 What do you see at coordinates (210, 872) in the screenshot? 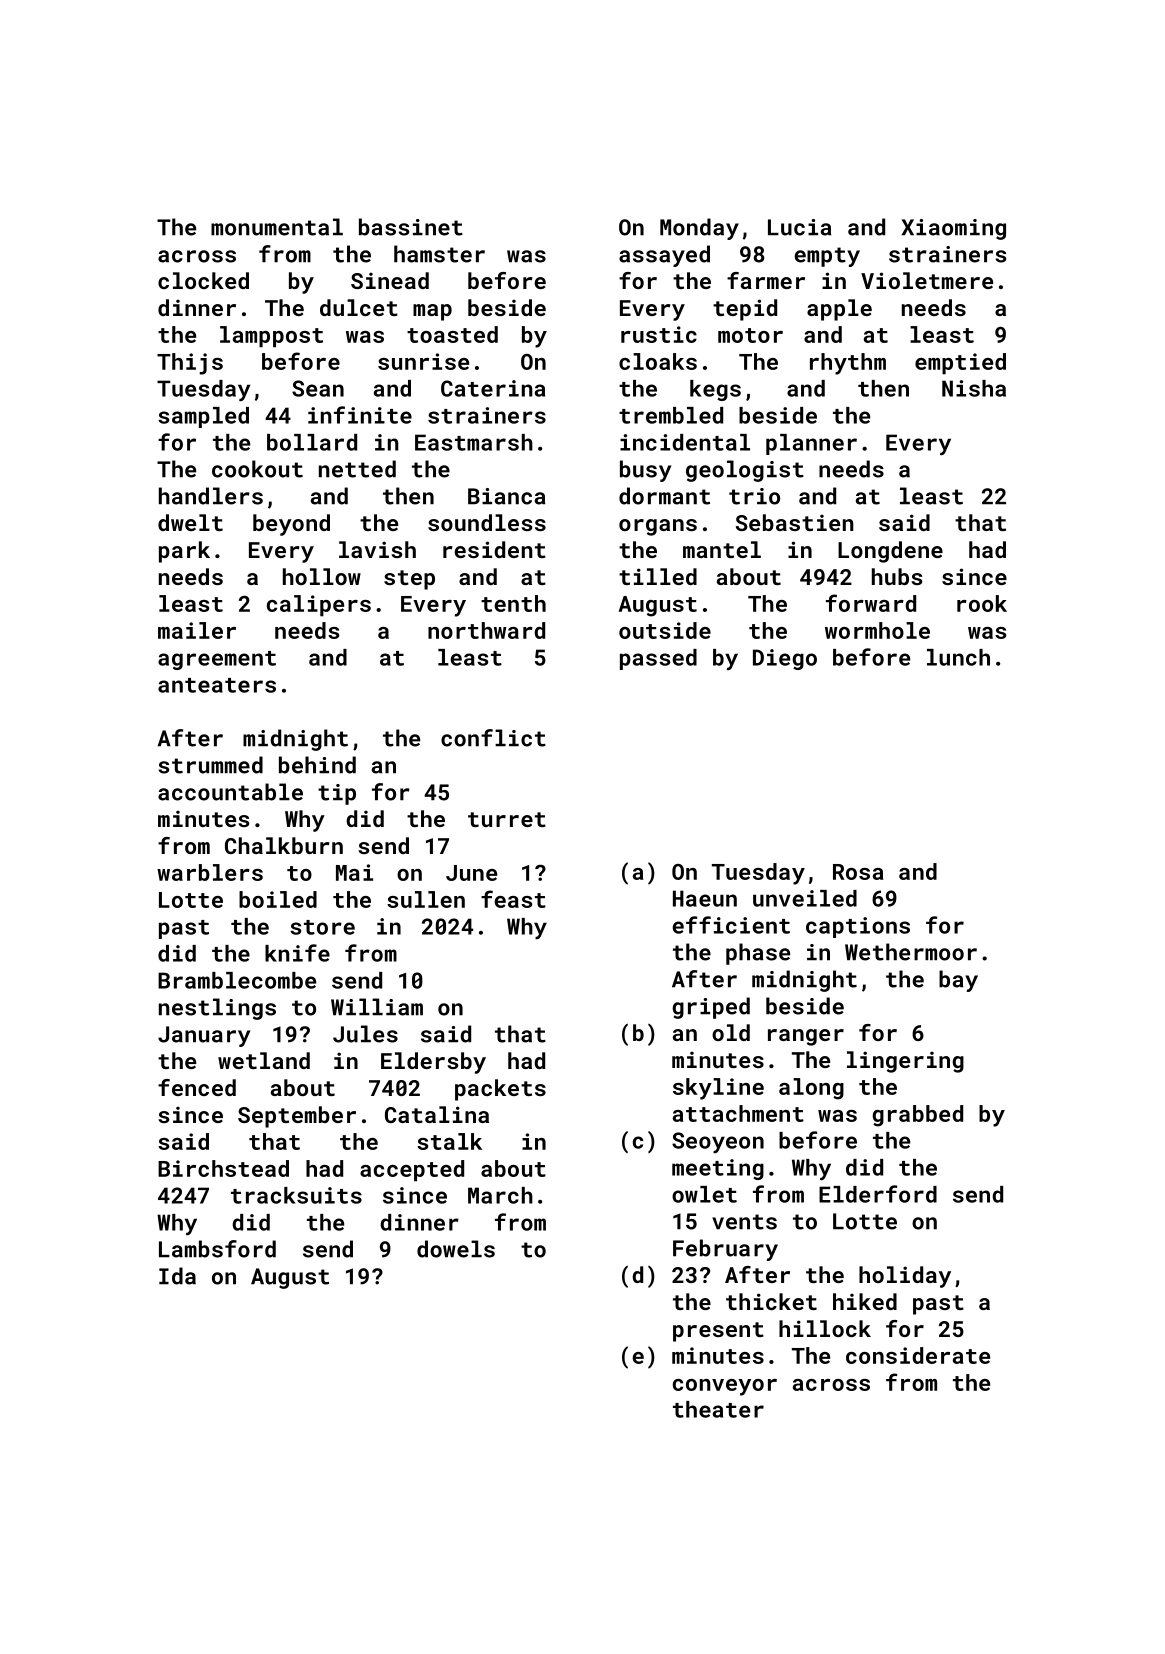
I see `warblers` at bounding box center [210, 872].
